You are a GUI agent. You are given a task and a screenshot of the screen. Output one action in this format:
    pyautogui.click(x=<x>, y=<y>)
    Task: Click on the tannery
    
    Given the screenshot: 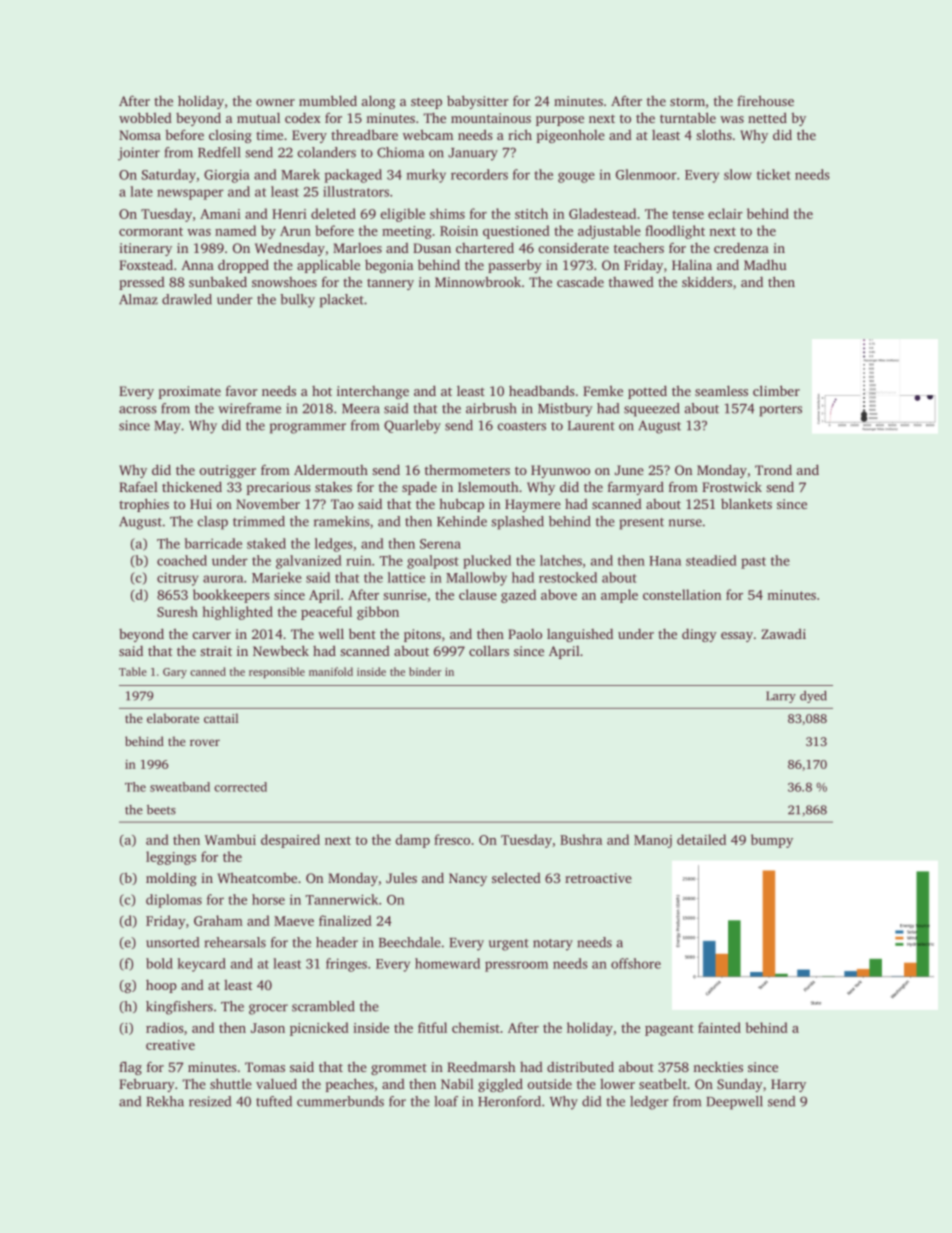 What is the action you would take?
    pyautogui.click(x=390, y=284)
